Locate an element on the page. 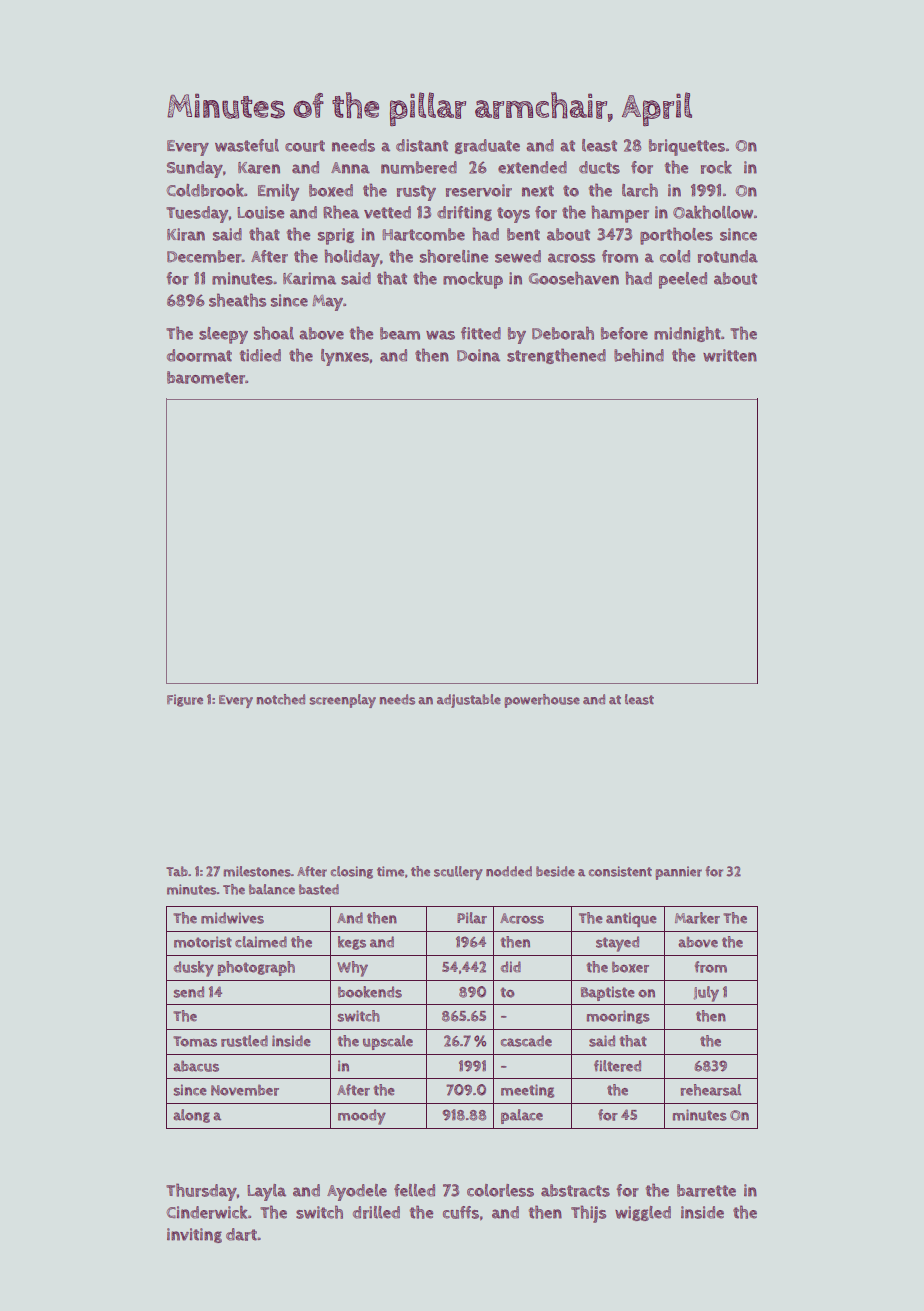 The width and height of the document is (924, 1311). briquettes is located at coordinates (687, 147).
